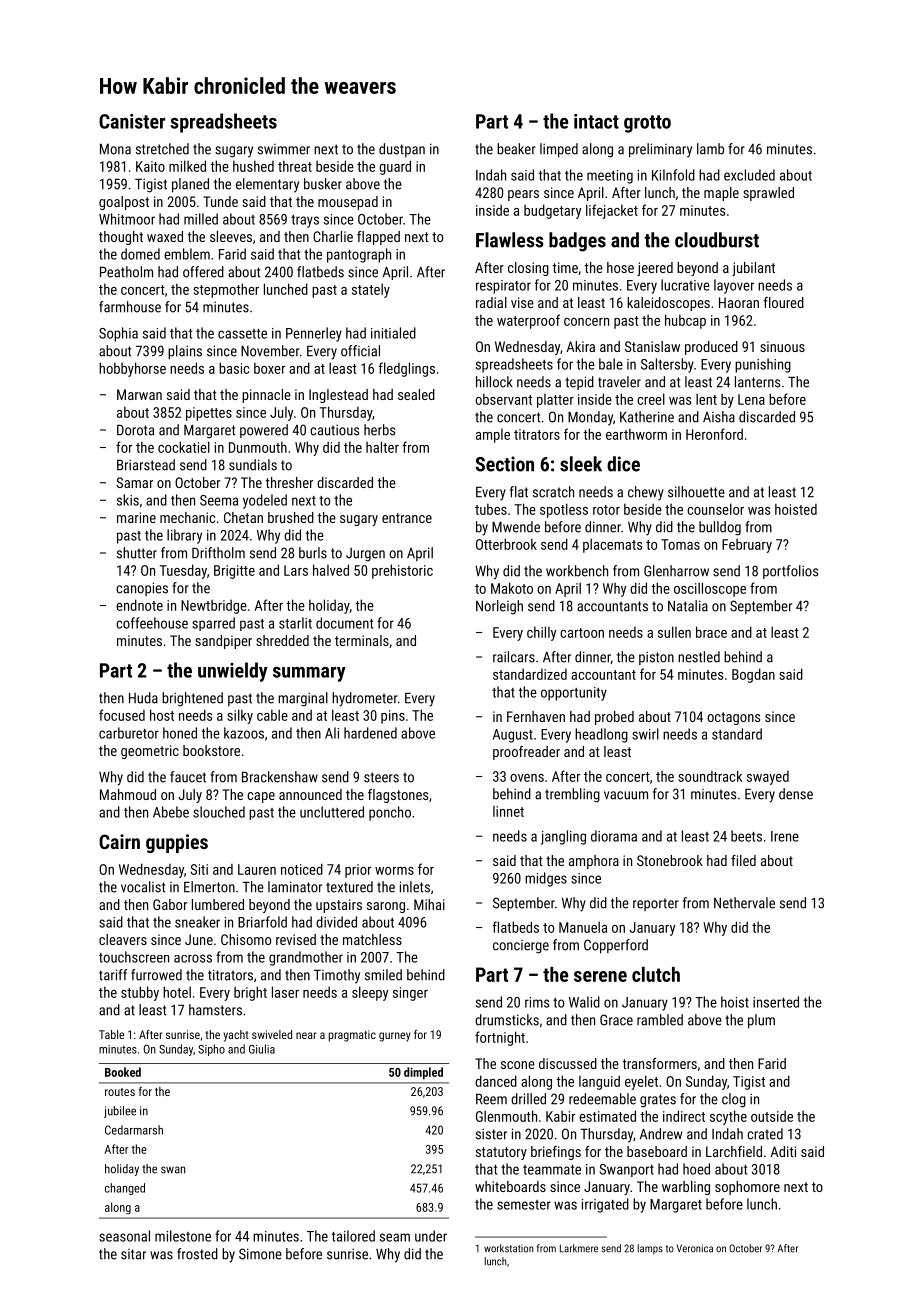 The image size is (924, 1308). Describe the element at coordinates (352, 1036) in the screenshot. I see `pragmatic` at that location.
